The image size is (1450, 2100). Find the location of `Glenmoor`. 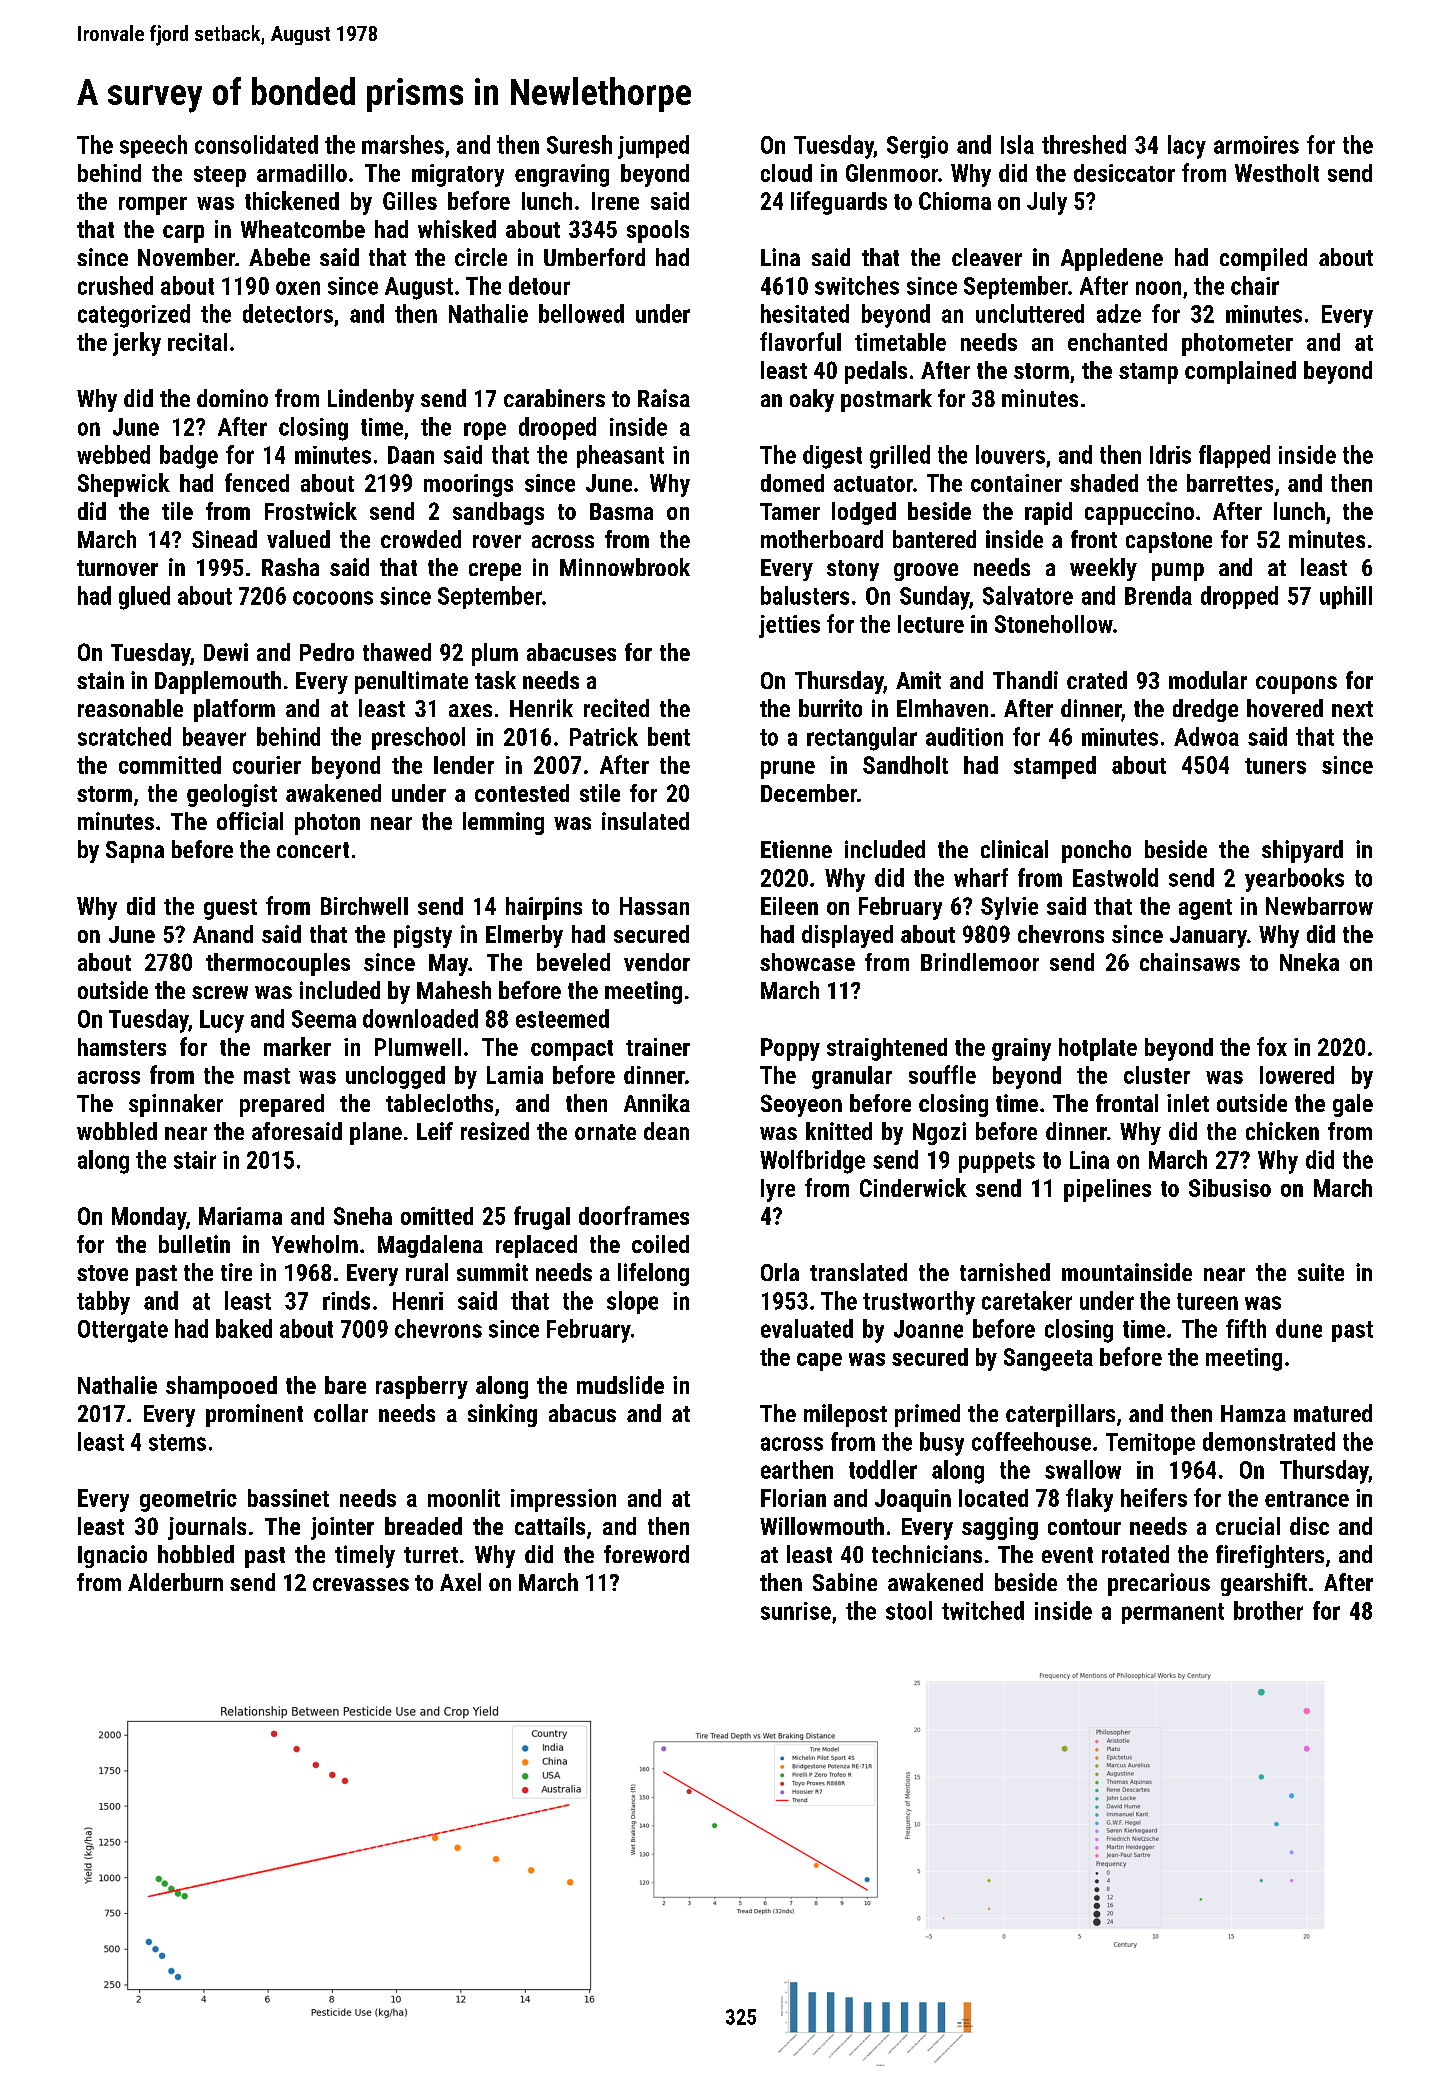

Glenmoor is located at coordinates (892, 173).
